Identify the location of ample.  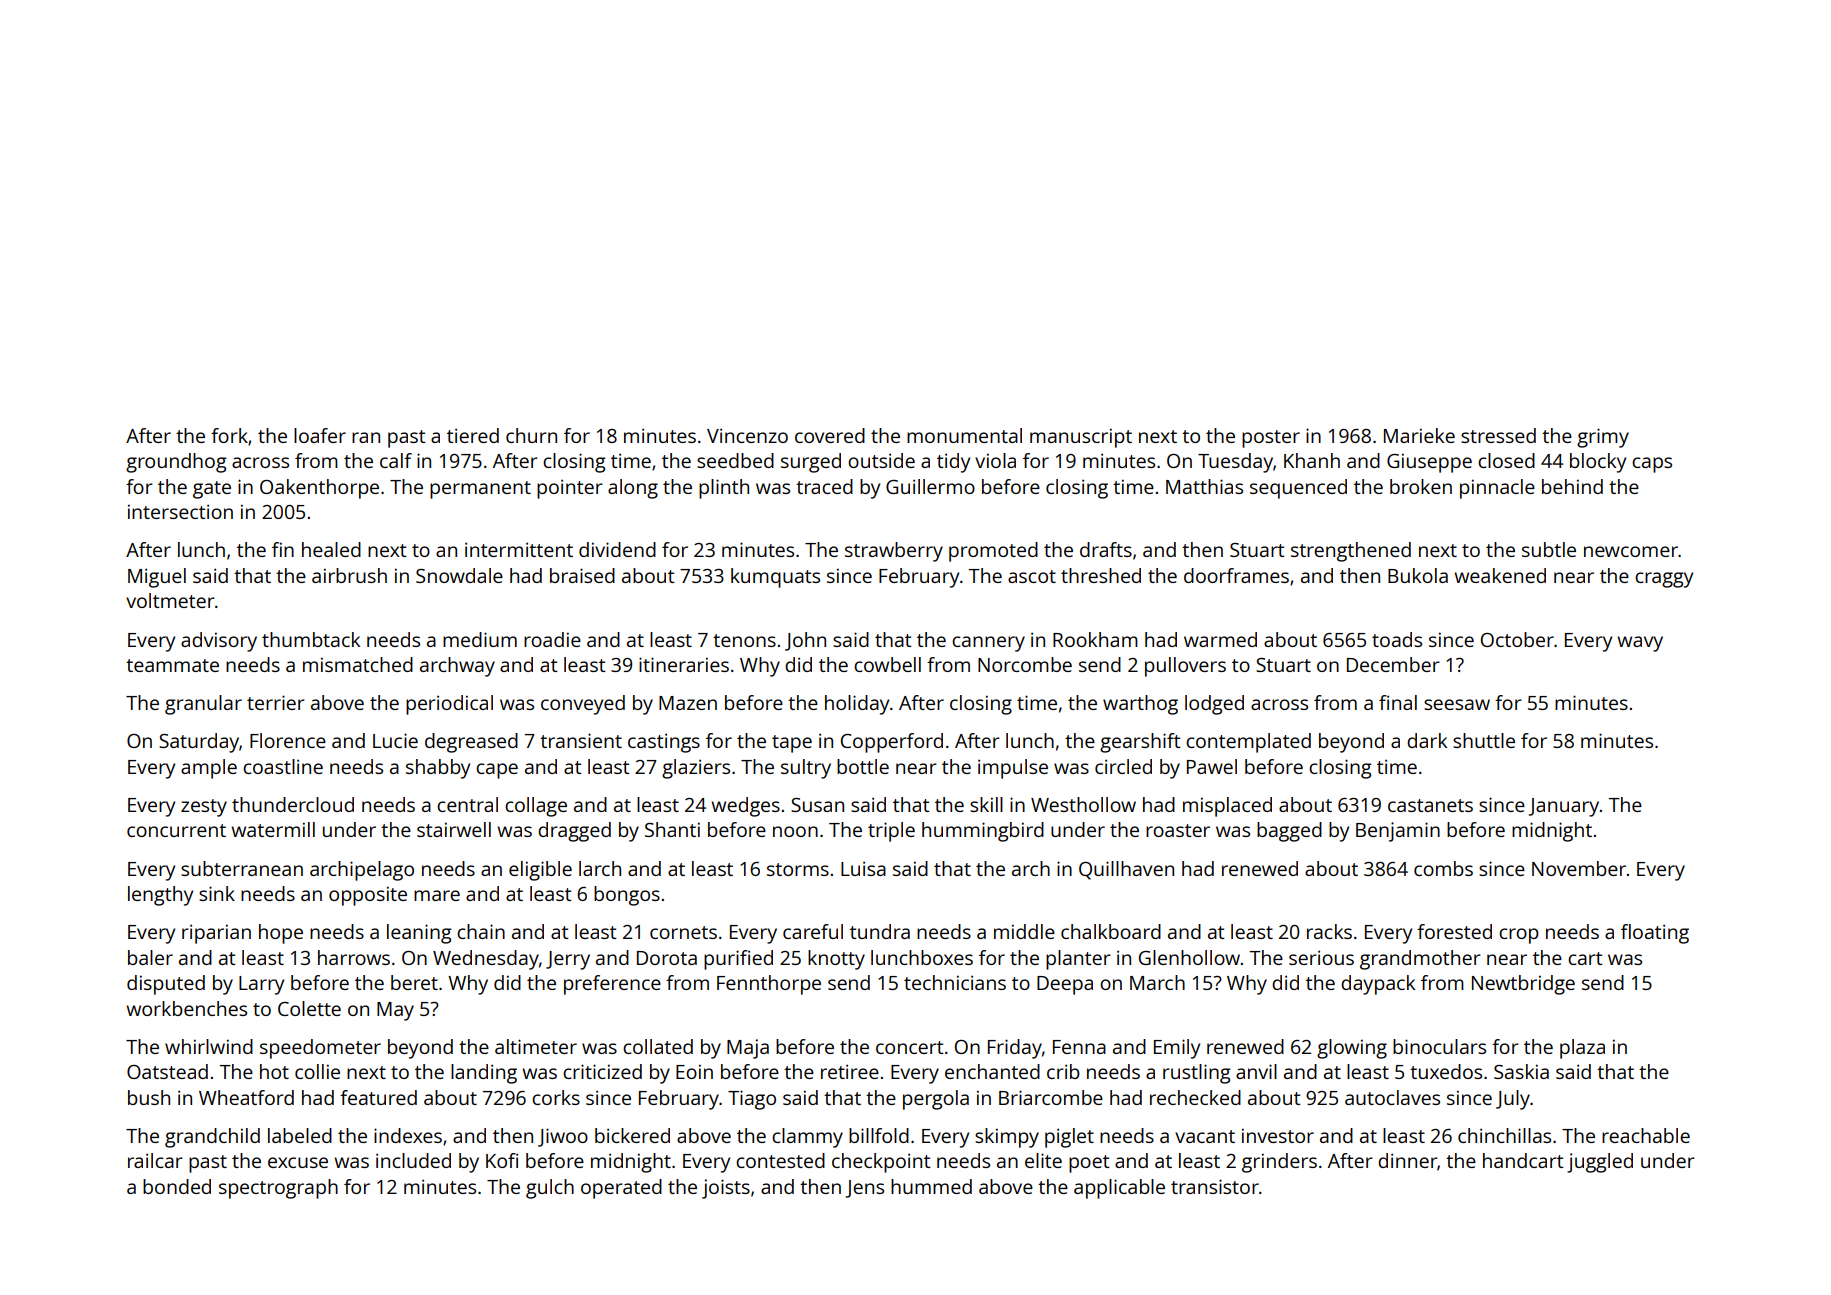
(209, 769).
